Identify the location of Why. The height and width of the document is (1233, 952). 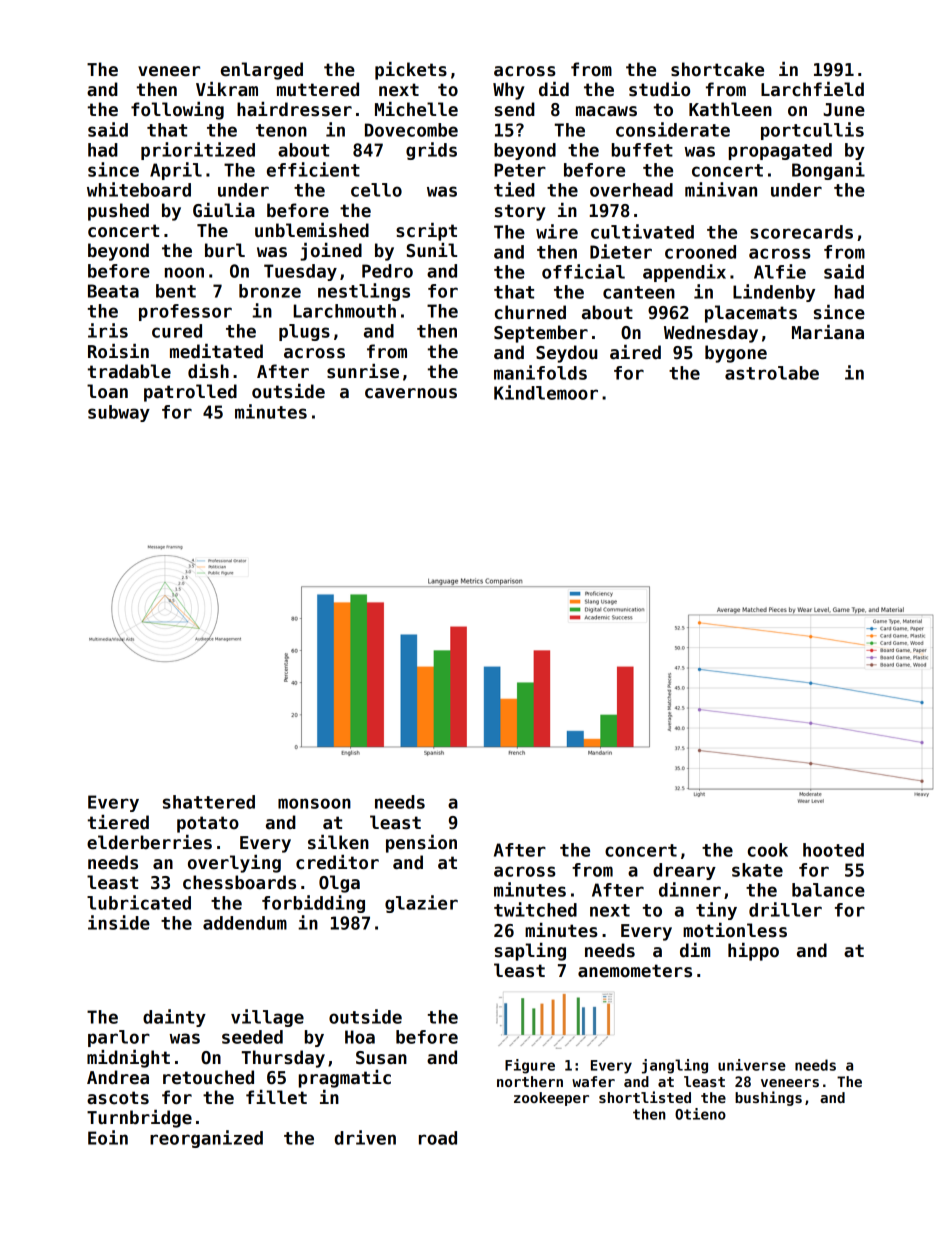
(509, 91).
